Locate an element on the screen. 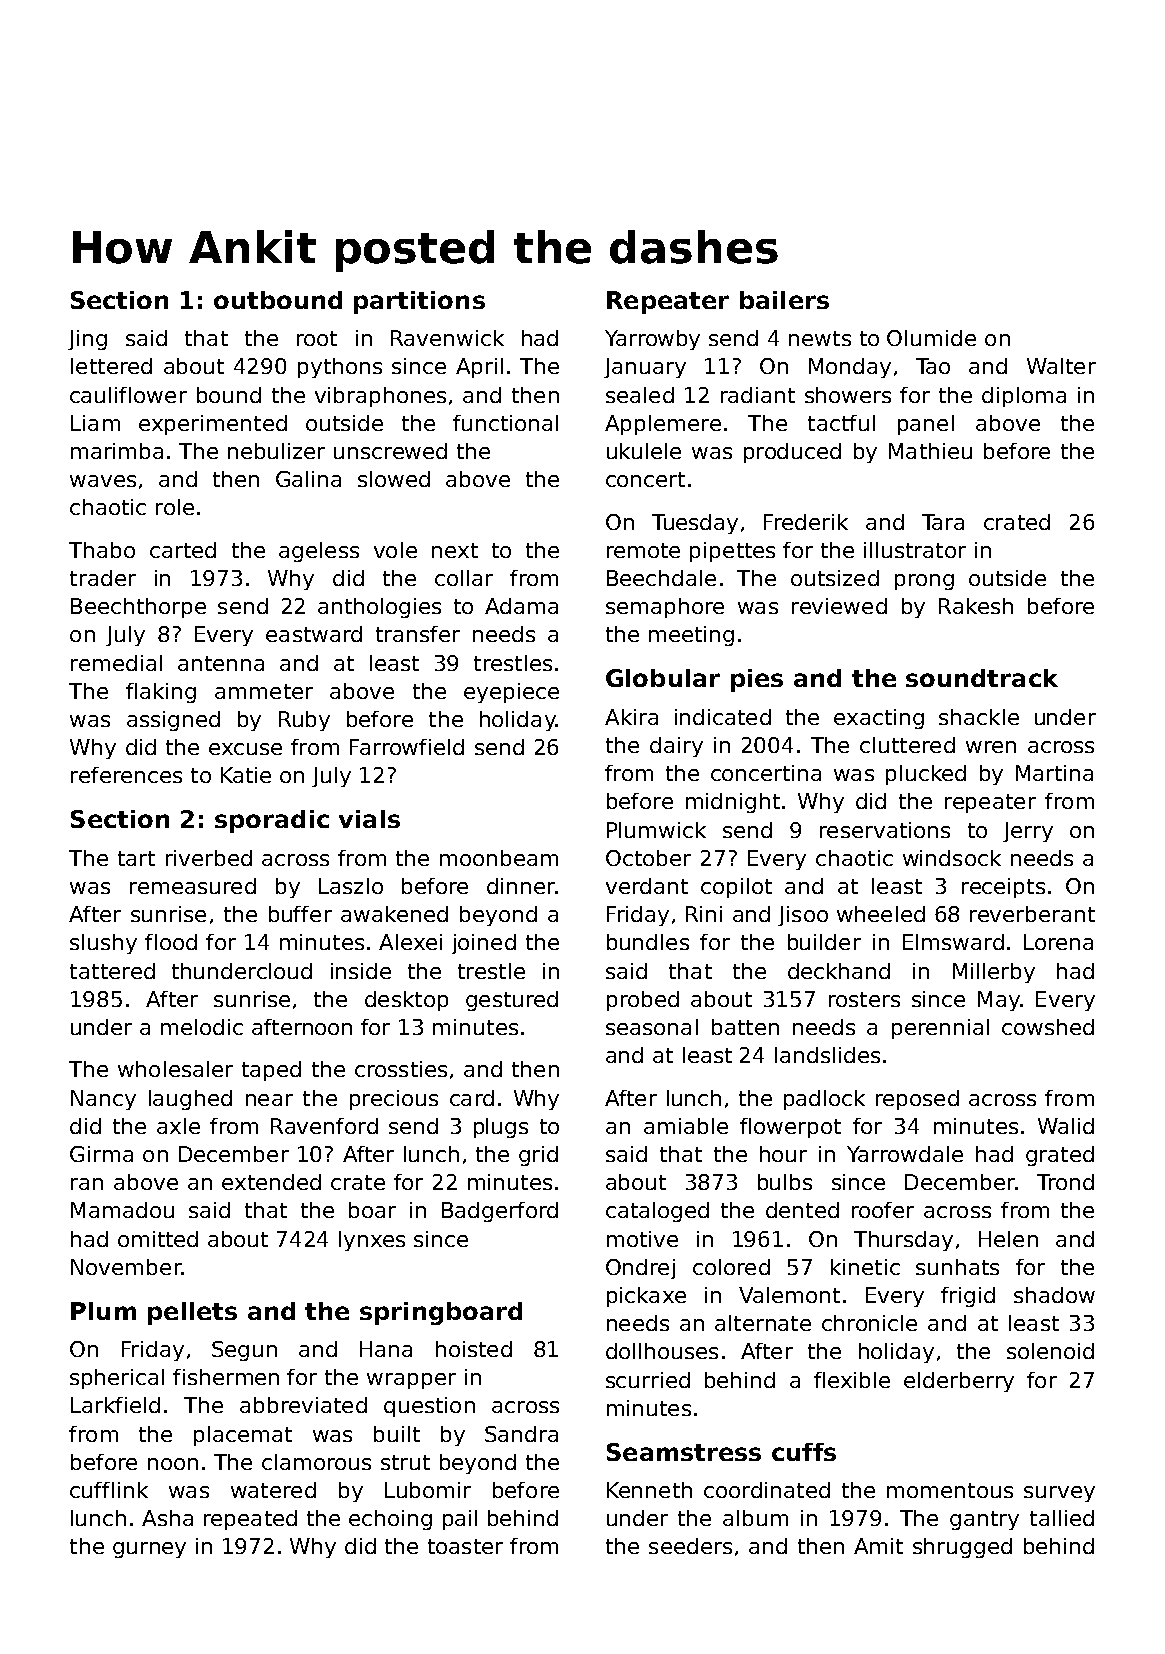 Image resolution: width=1165 pixels, height=1654 pixels. ammeter is located at coordinates (264, 691).
